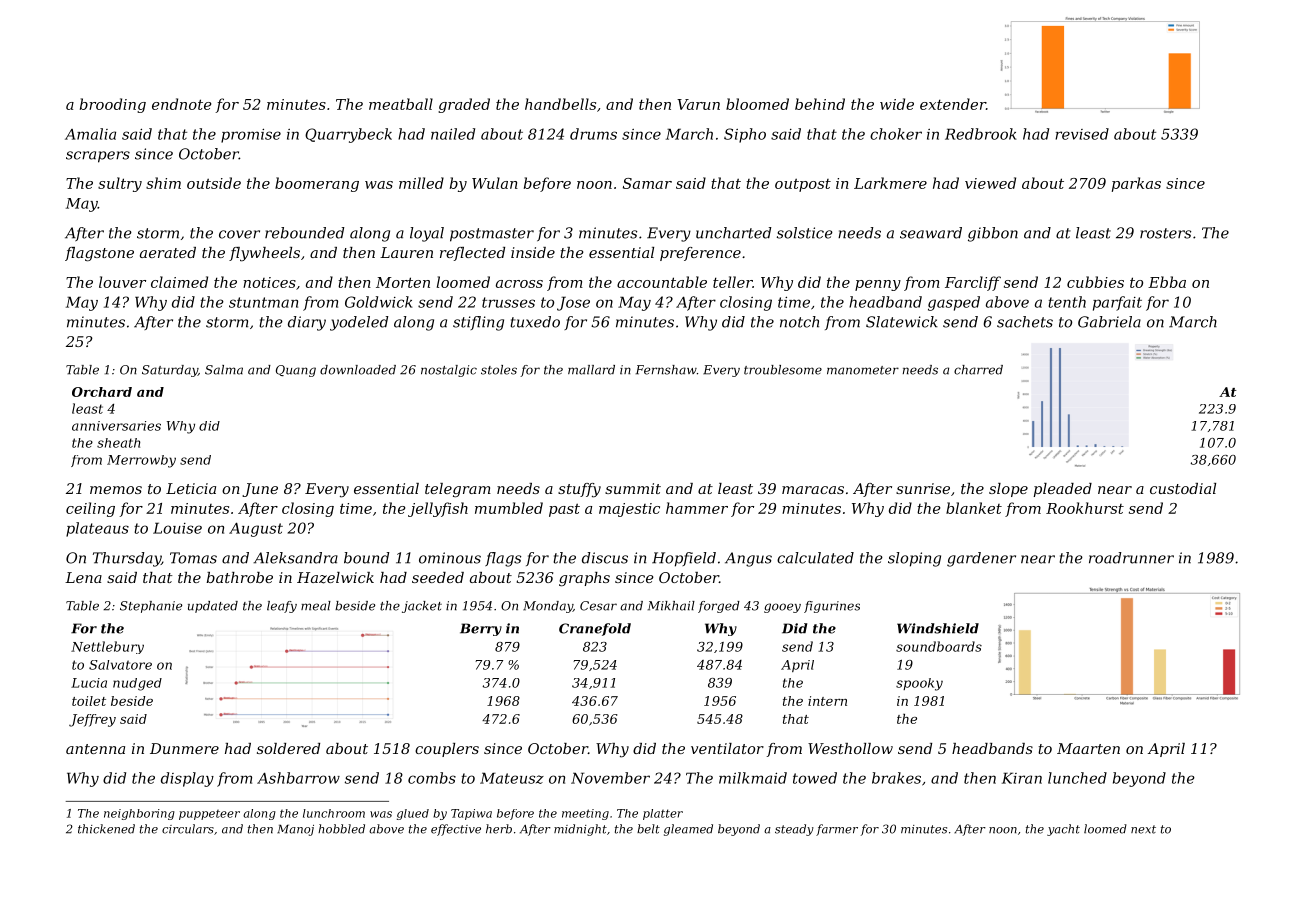 The height and width of the screenshot is (924, 1308). What do you see at coordinates (403, 282) in the screenshot?
I see `Morten` at bounding box center [403, 282].
